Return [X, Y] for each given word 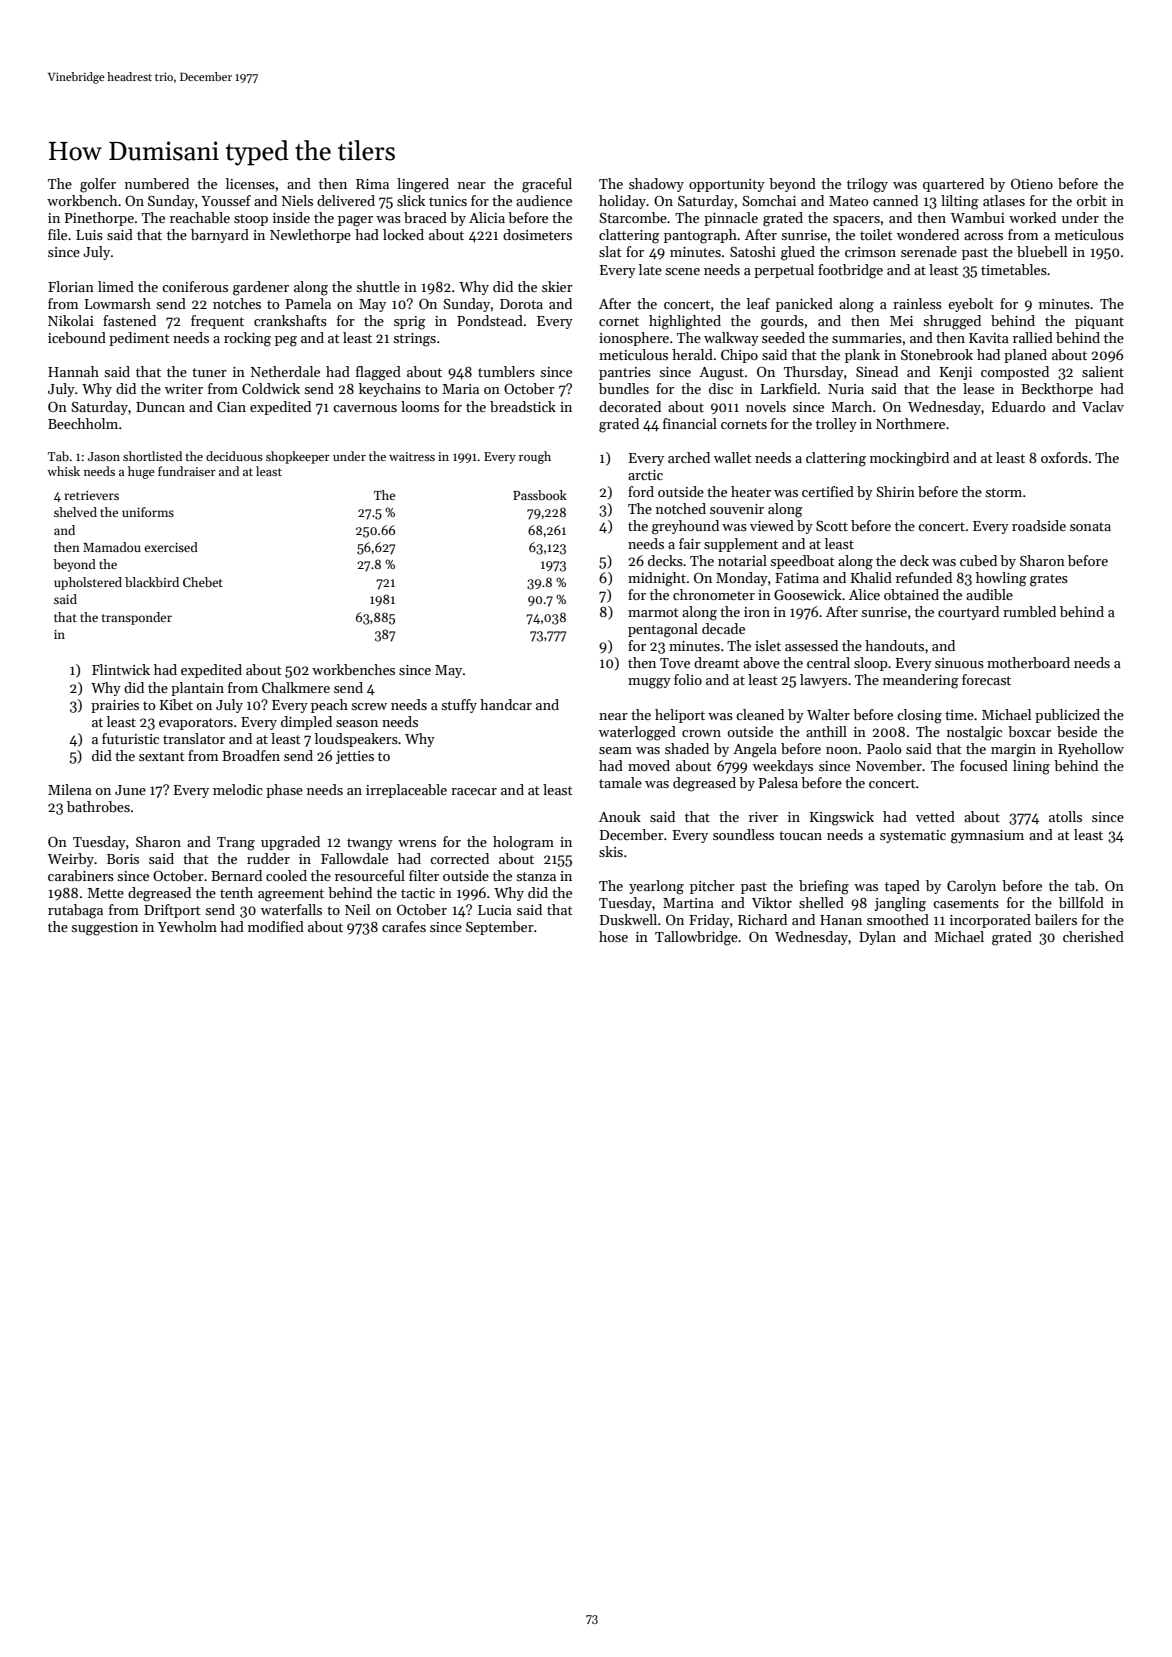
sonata [1090, 526]
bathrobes [98, 806]
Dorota [521, 304]
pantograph [700, 236]
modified [276, 926]
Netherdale [285, 371]
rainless [917, 303]
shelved [75, 512]
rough [535, 457]
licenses [250, 183]
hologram [523, 843]
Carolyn [971, 887]
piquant [1099, 322]
